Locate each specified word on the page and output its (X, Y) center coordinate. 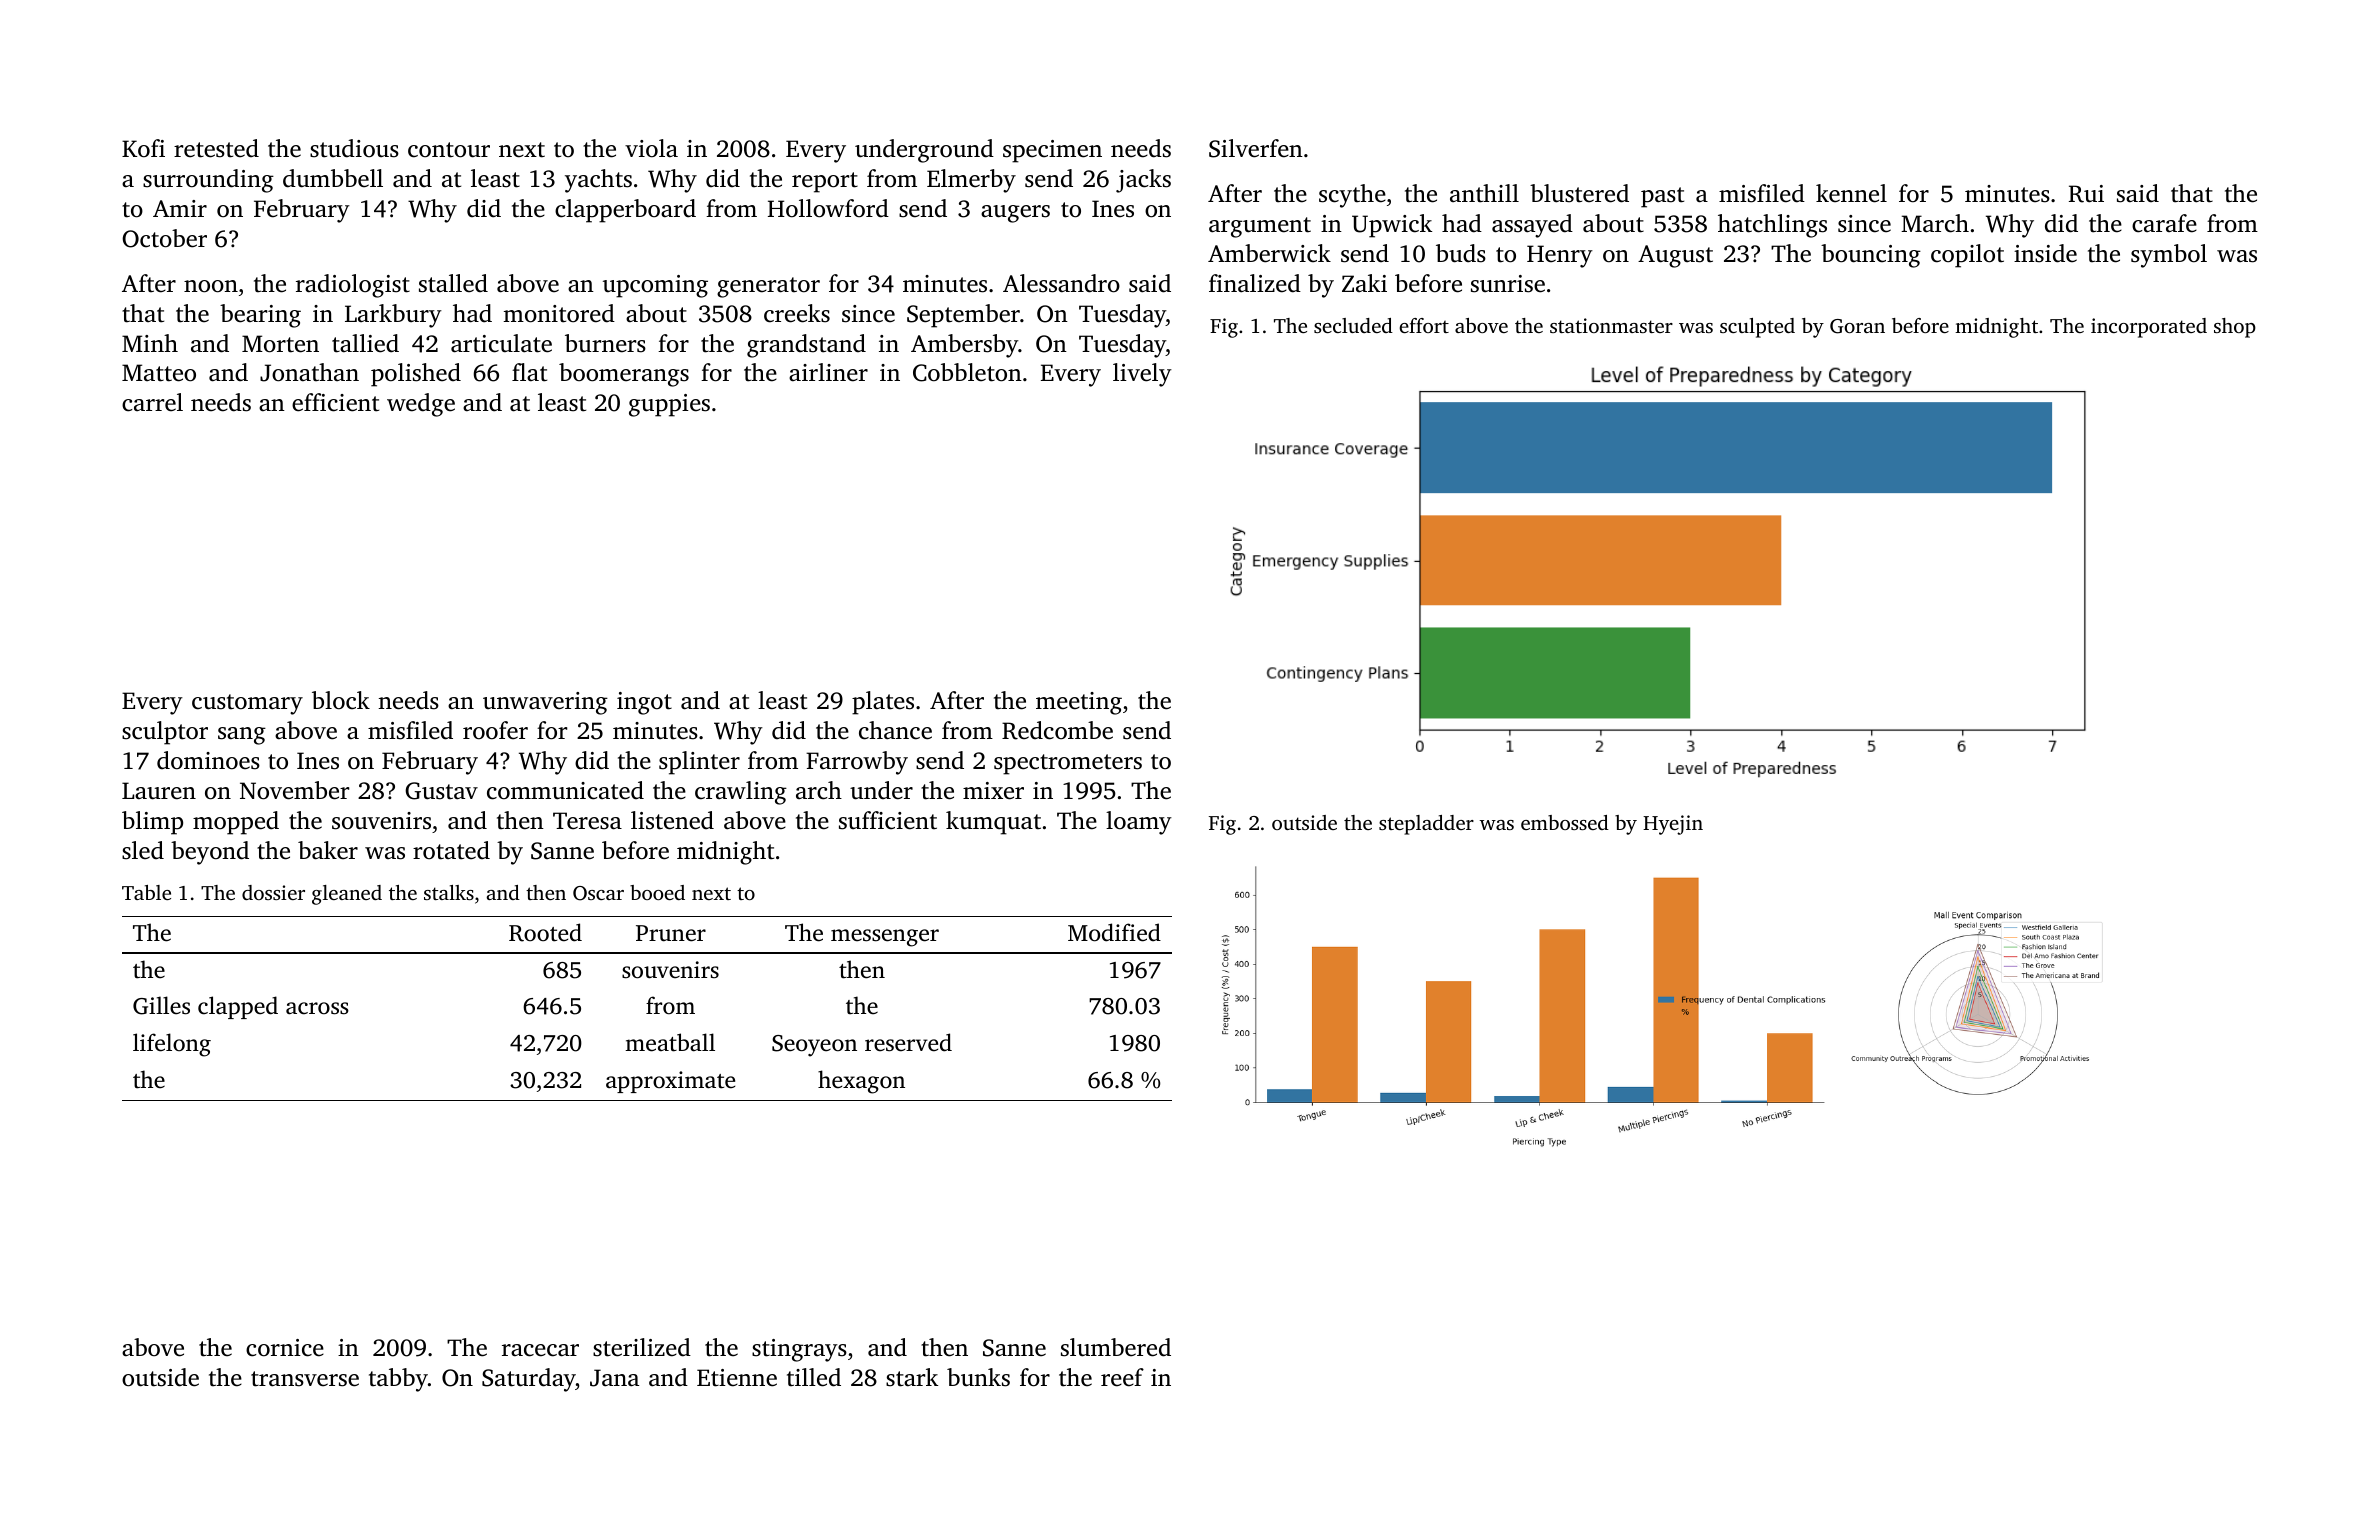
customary (247, 704)
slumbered (1116, 1347)
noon (211, 286)
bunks (978, 1377)
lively (1142, 375)
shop (2235, 328)
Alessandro (1061, 283)
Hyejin (1673, 825)
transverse (305, 1379)
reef (1122, 1377)
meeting (1079, 703)
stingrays (799, 1350)
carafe (2164, 223)
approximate (670, 1082)
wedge (421, 405)
